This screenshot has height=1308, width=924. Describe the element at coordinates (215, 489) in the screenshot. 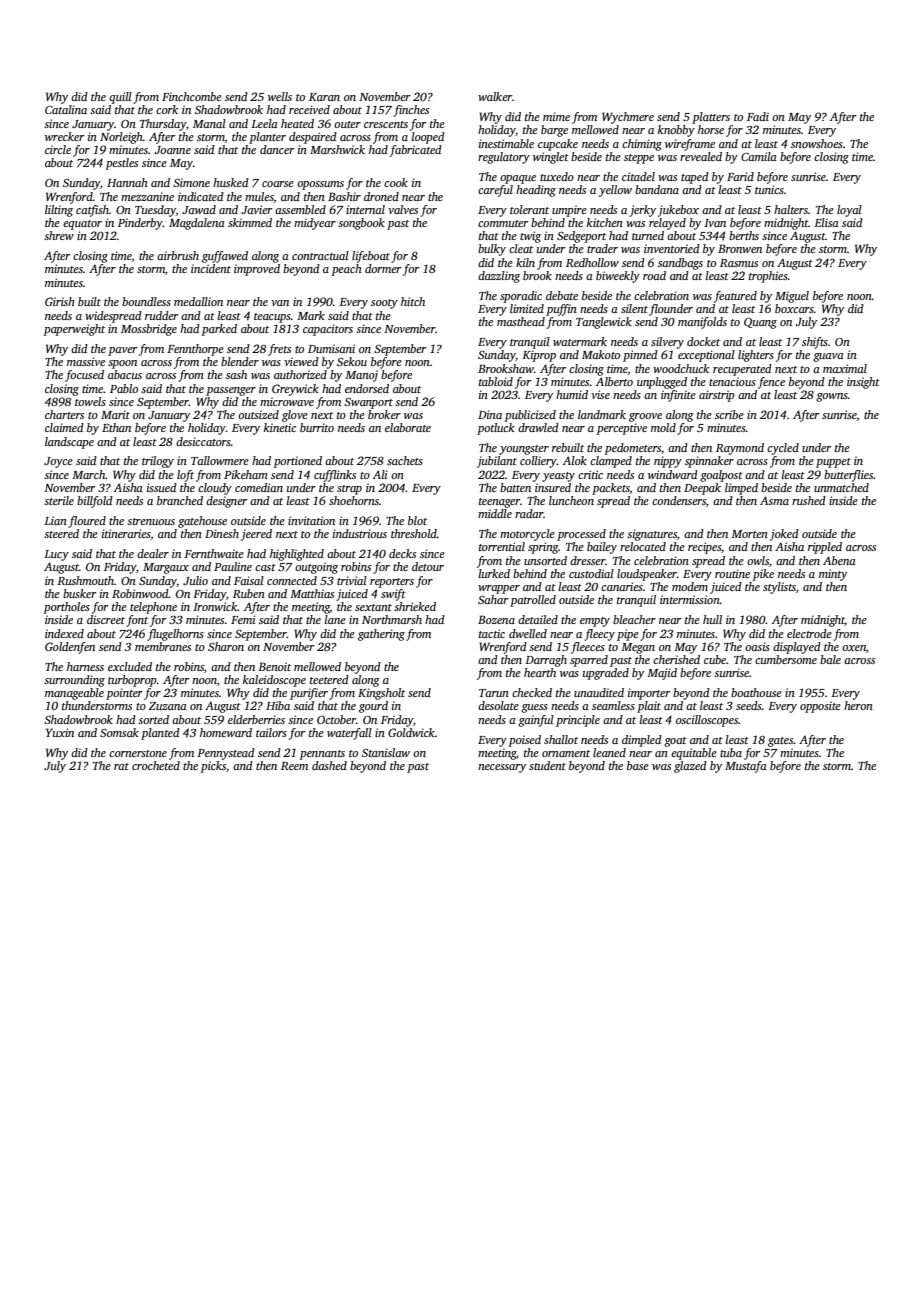

I see `cloudy` at that location.
